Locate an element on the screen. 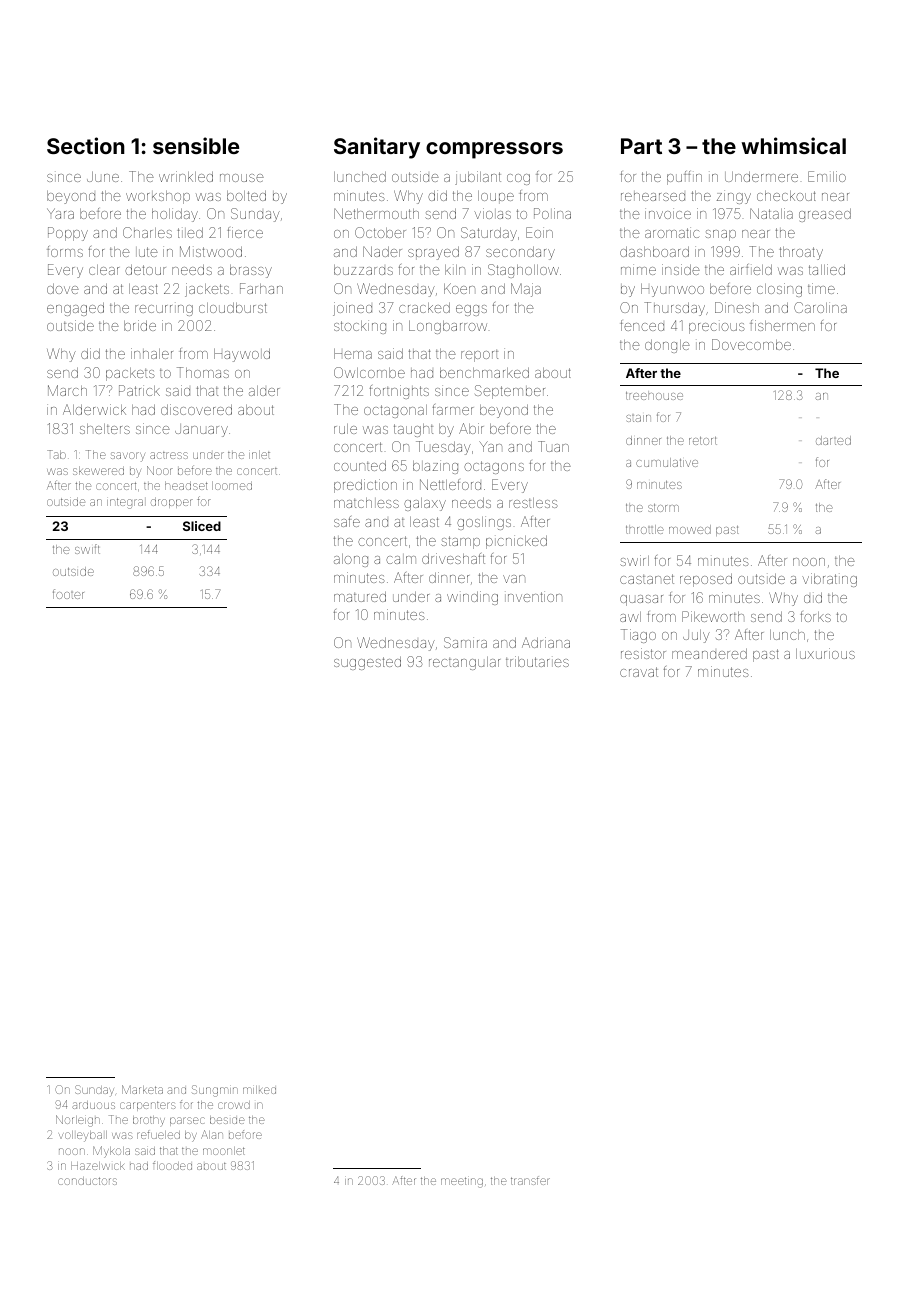 This screenshot has height=1316, width=908. fishermen is located at coordinates (782, 325).
